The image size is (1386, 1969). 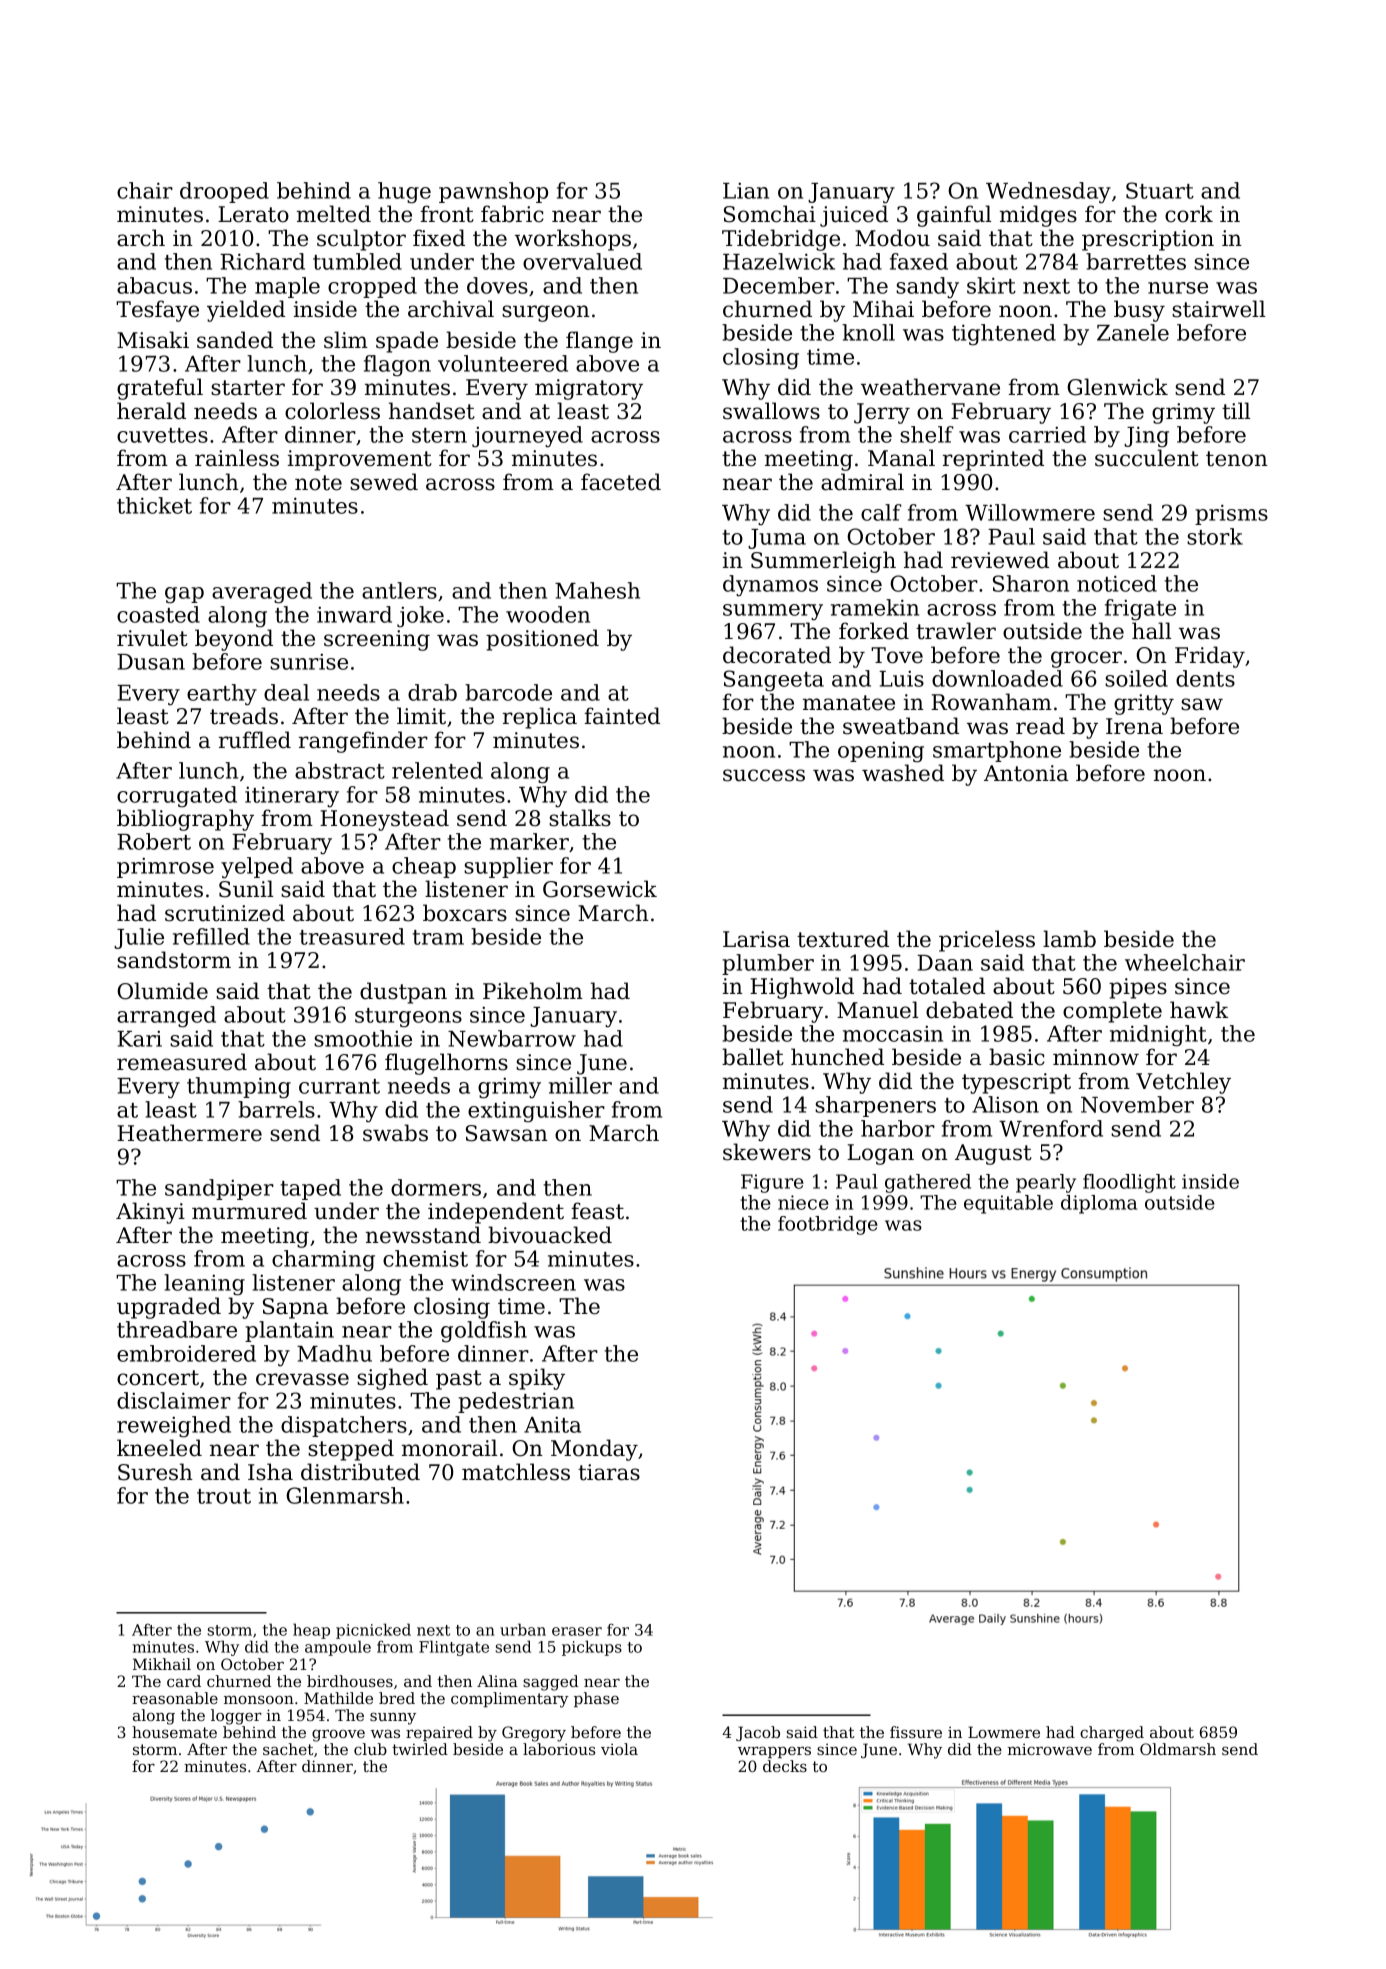 What do you see at coordinates (758, 1733) in the screenshot?
I see `Jacob` at bounding box center [758, 1733].
